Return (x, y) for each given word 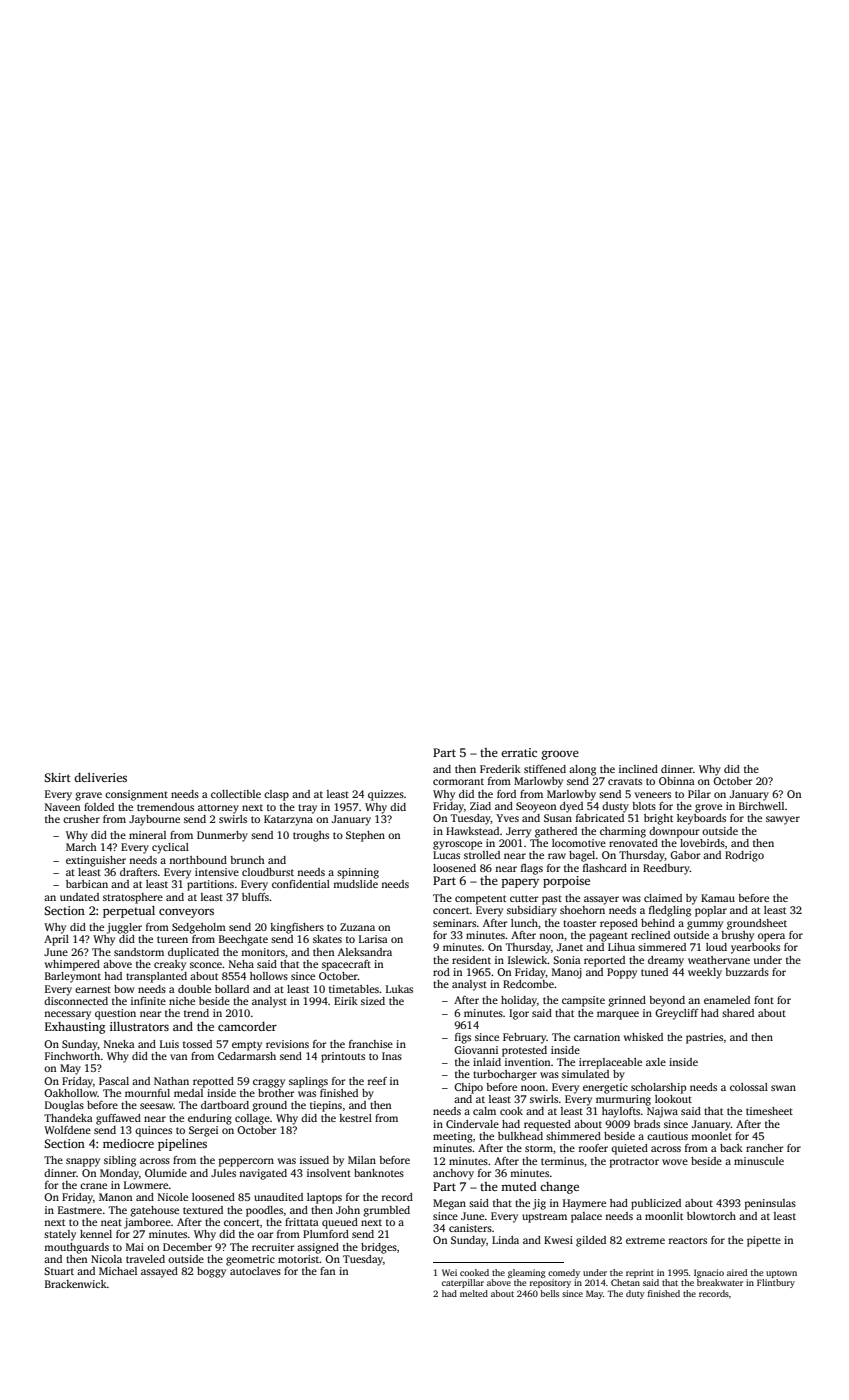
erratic (519, 752)
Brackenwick (76, 1284)
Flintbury (776, 1283)
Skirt (57, 777)
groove (560, 755)
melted (474, 1293)
